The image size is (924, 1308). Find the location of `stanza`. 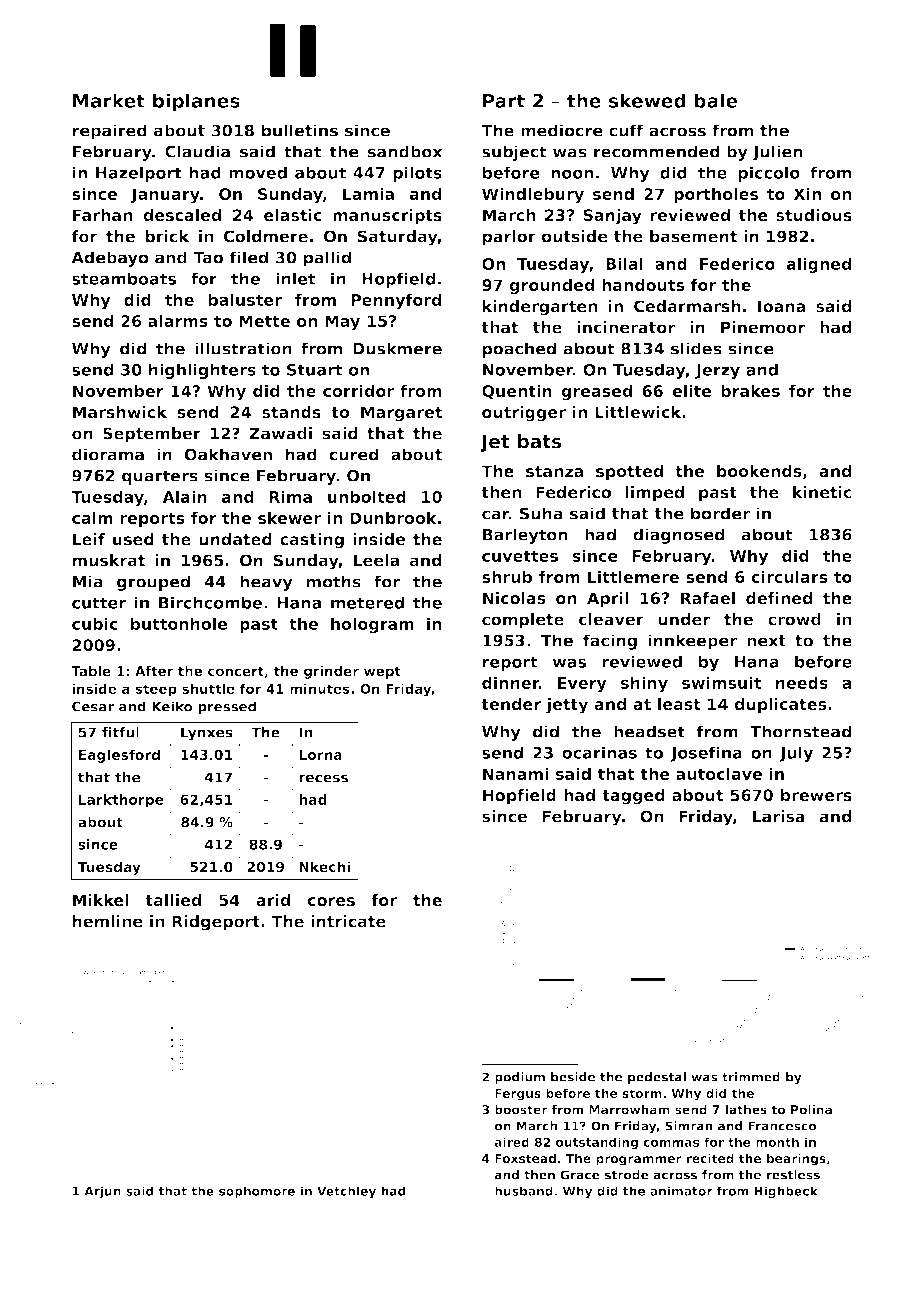

stanza is located at coordinates (554, 471).
